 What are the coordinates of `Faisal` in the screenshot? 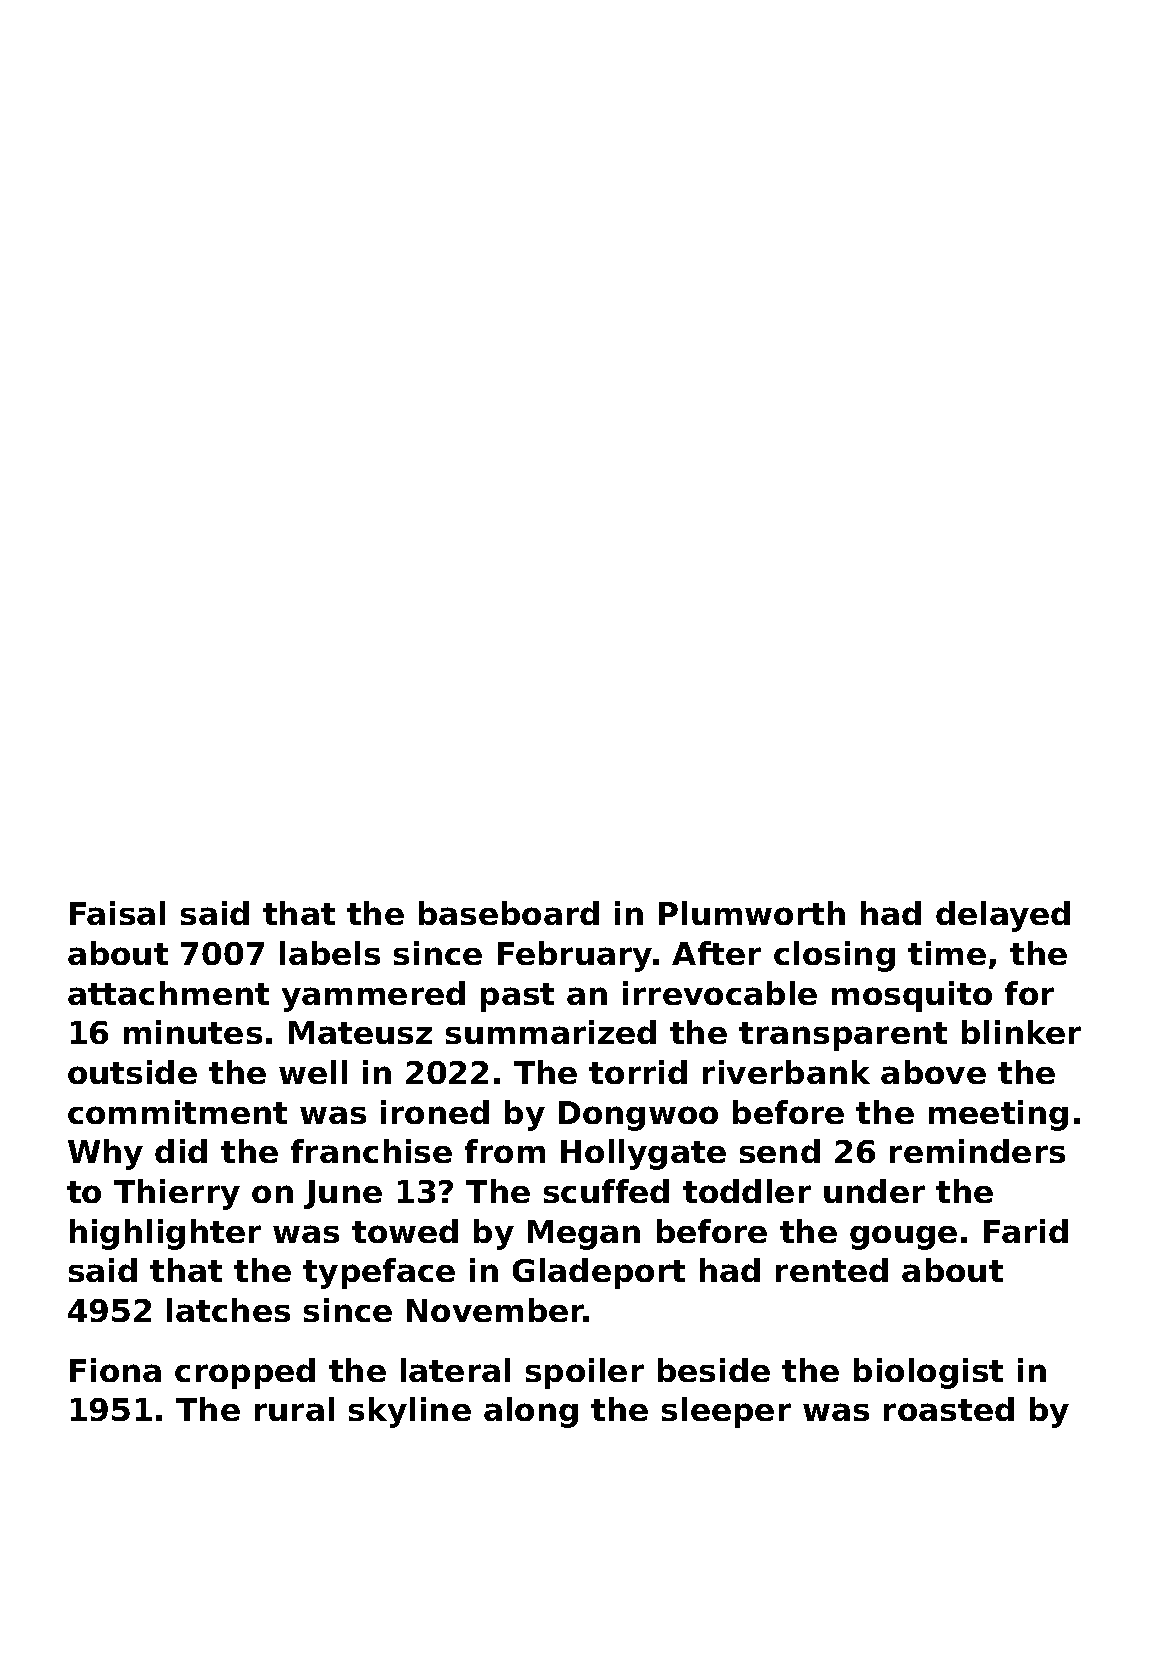 It's located at (117, 913).
